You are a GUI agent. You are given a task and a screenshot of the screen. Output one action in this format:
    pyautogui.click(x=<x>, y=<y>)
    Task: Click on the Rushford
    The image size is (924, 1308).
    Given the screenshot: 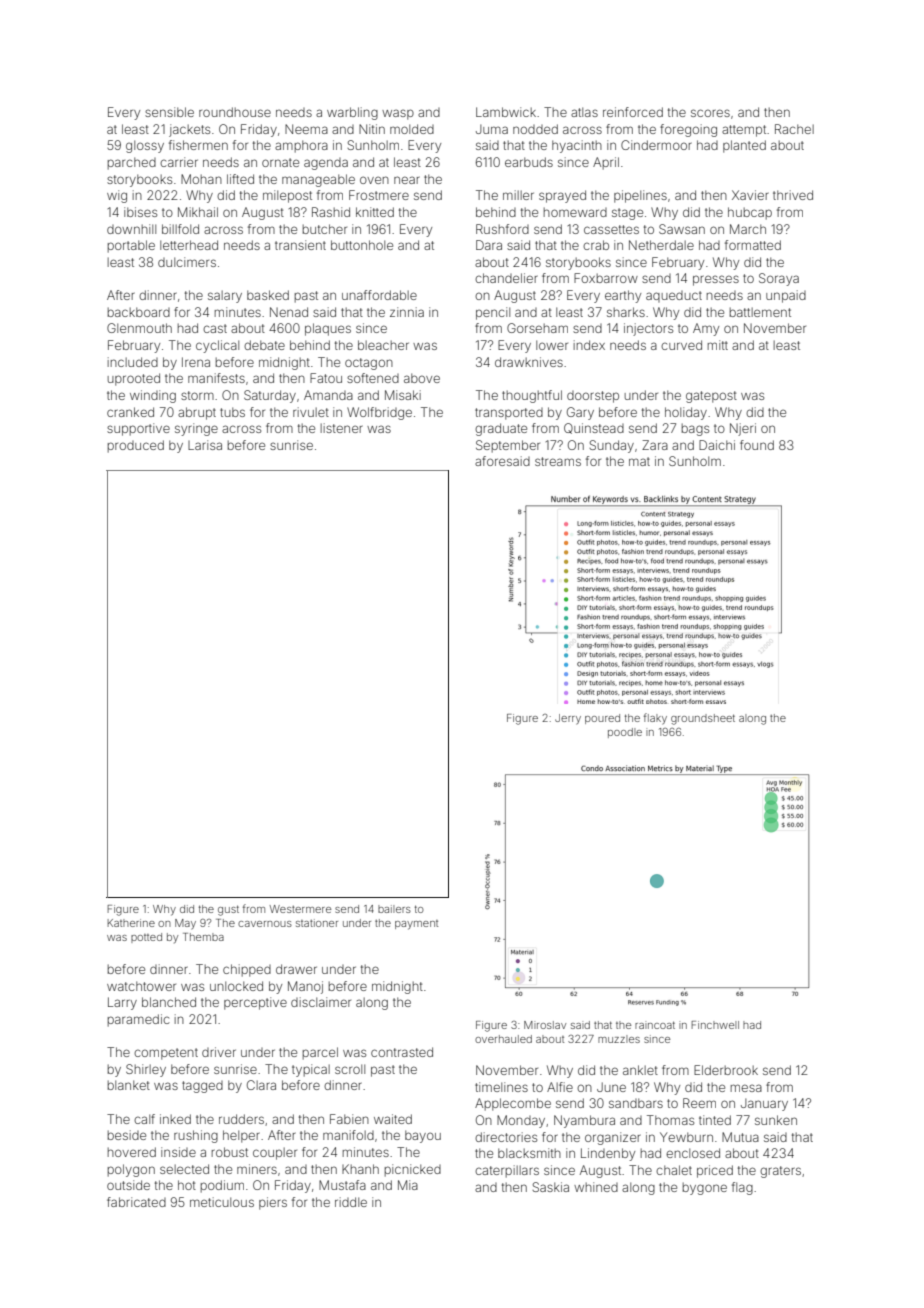 What is the action you would take?
    pyautogui.click(x=502, y=229)
